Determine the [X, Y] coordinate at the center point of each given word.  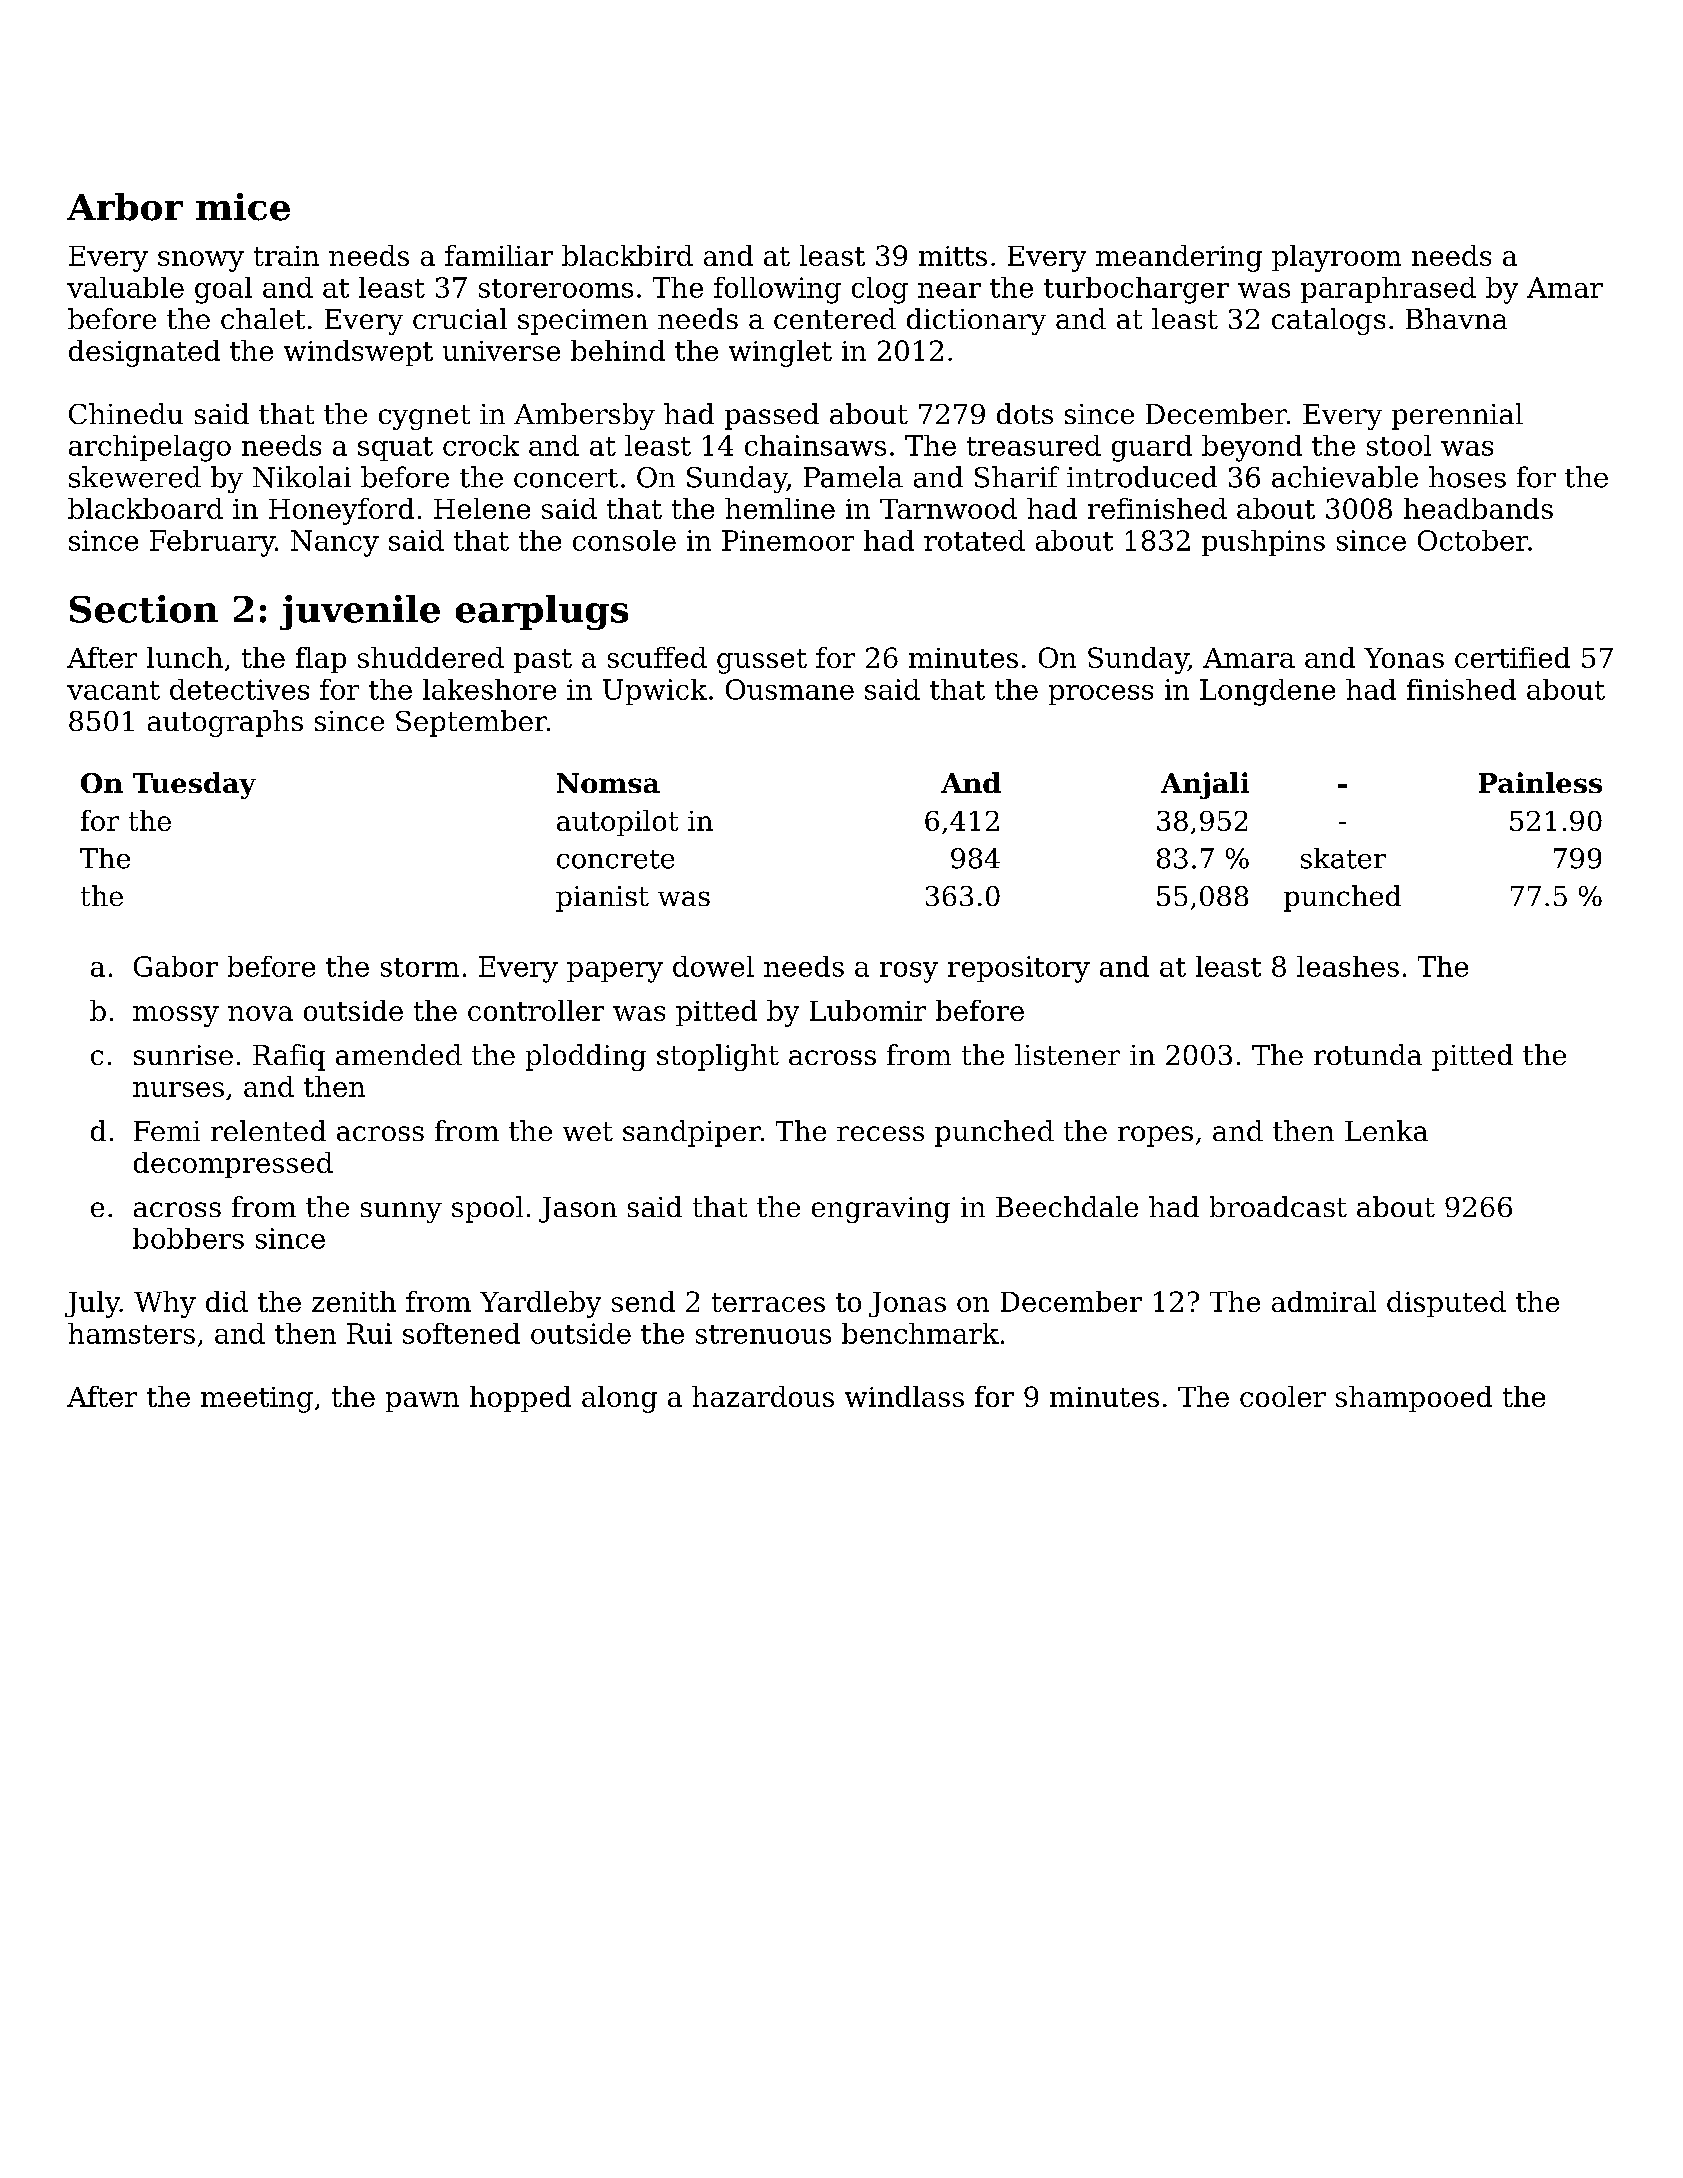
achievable [1345, 477]
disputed [1446, 1304]
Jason [578, 1210]
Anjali [1205, 785]
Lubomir [868, 1010]
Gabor [176, 966]
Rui [369, 1333]
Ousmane [790, 689]
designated [144, 353]
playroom [1336, 258]
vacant [113, 690]
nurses [178, 1089]
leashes [1348, 966]
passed [772, 416]
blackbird [627, 255]
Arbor [125, 207]
